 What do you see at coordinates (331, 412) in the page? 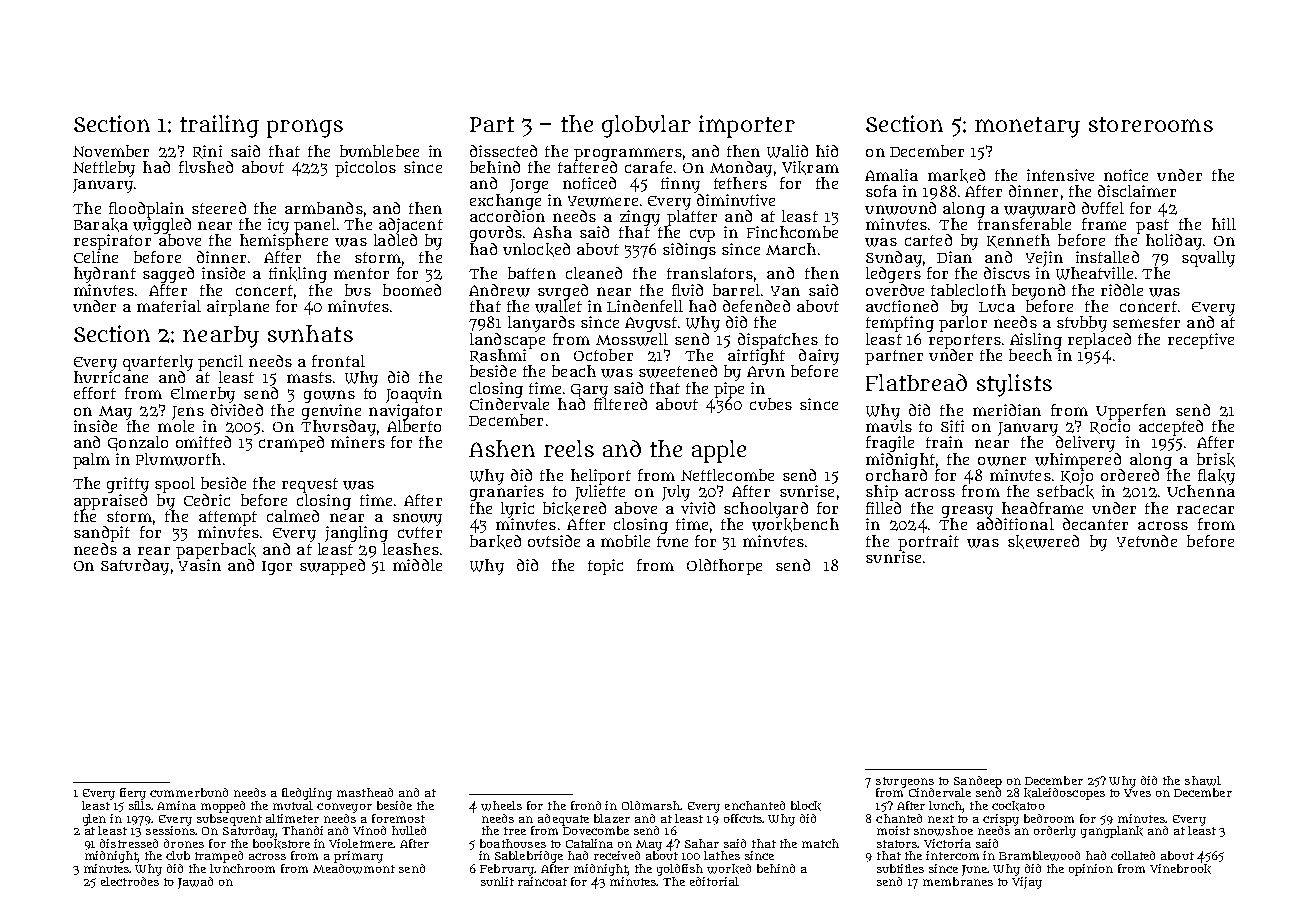
I see `genuine` at bounding box center [331, 412].
